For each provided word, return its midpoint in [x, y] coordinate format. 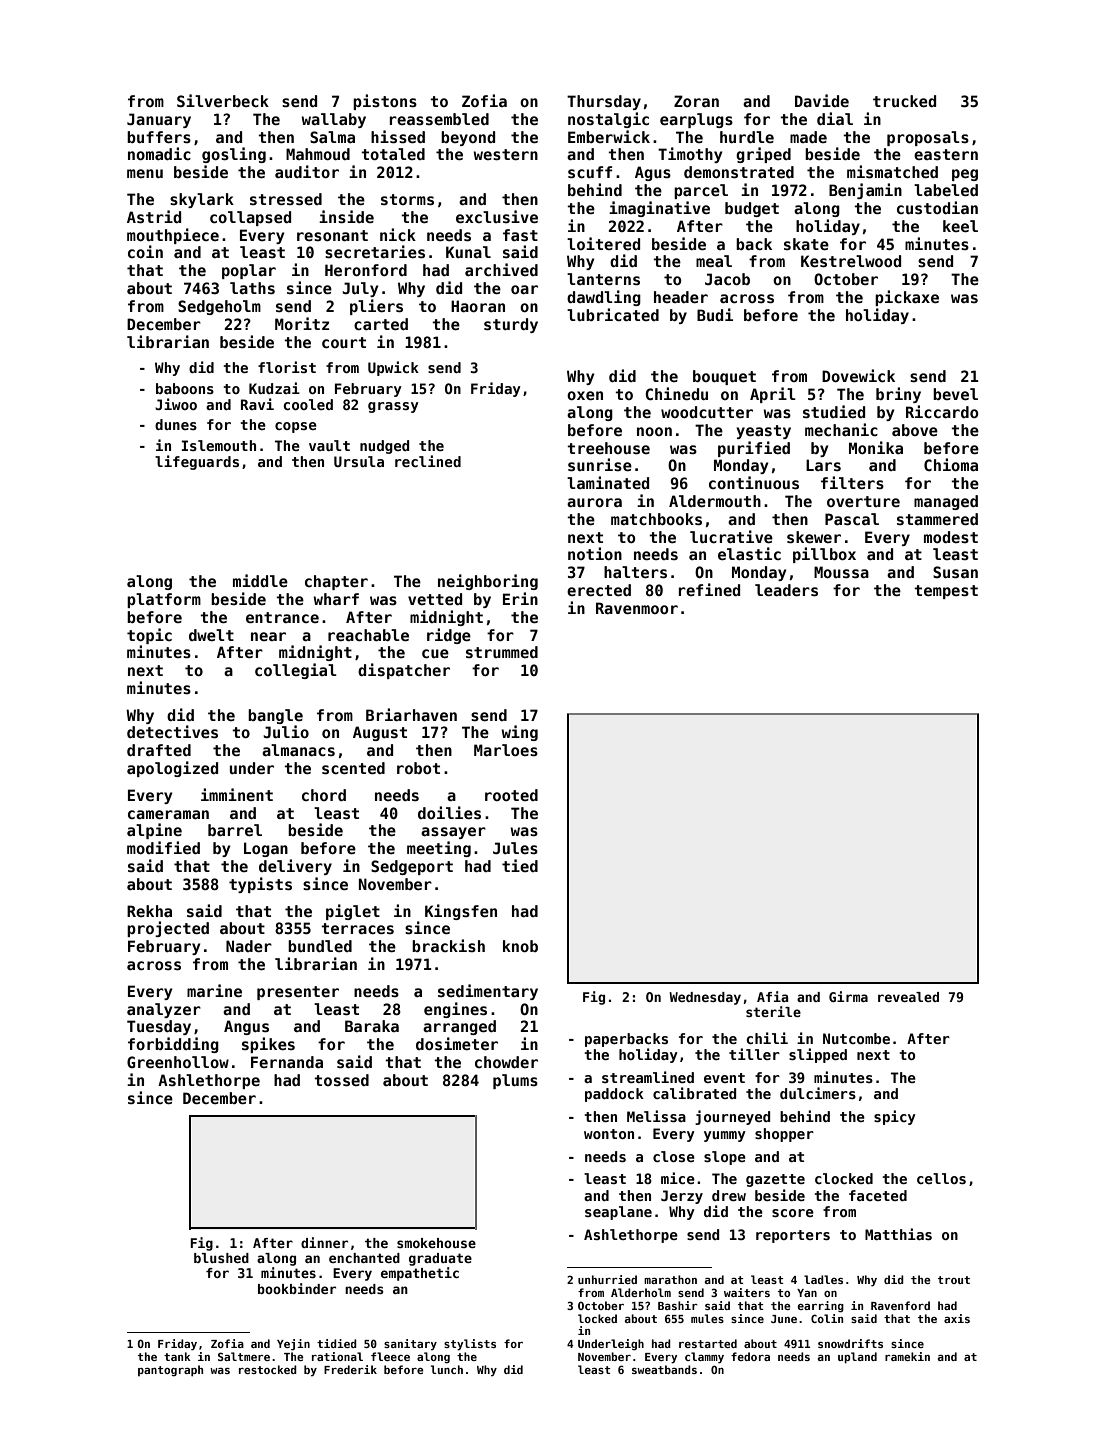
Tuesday [159, 1027]
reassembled [439, 119]
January [159, 120]
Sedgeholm [219, 307]
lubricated [613, 314]
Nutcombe [856, 1038]
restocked [268, 1369]
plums [515, 1081]
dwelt [211, 635]
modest [951, 537]
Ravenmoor [637, 608]
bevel [955, 394]
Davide [822, 100]
